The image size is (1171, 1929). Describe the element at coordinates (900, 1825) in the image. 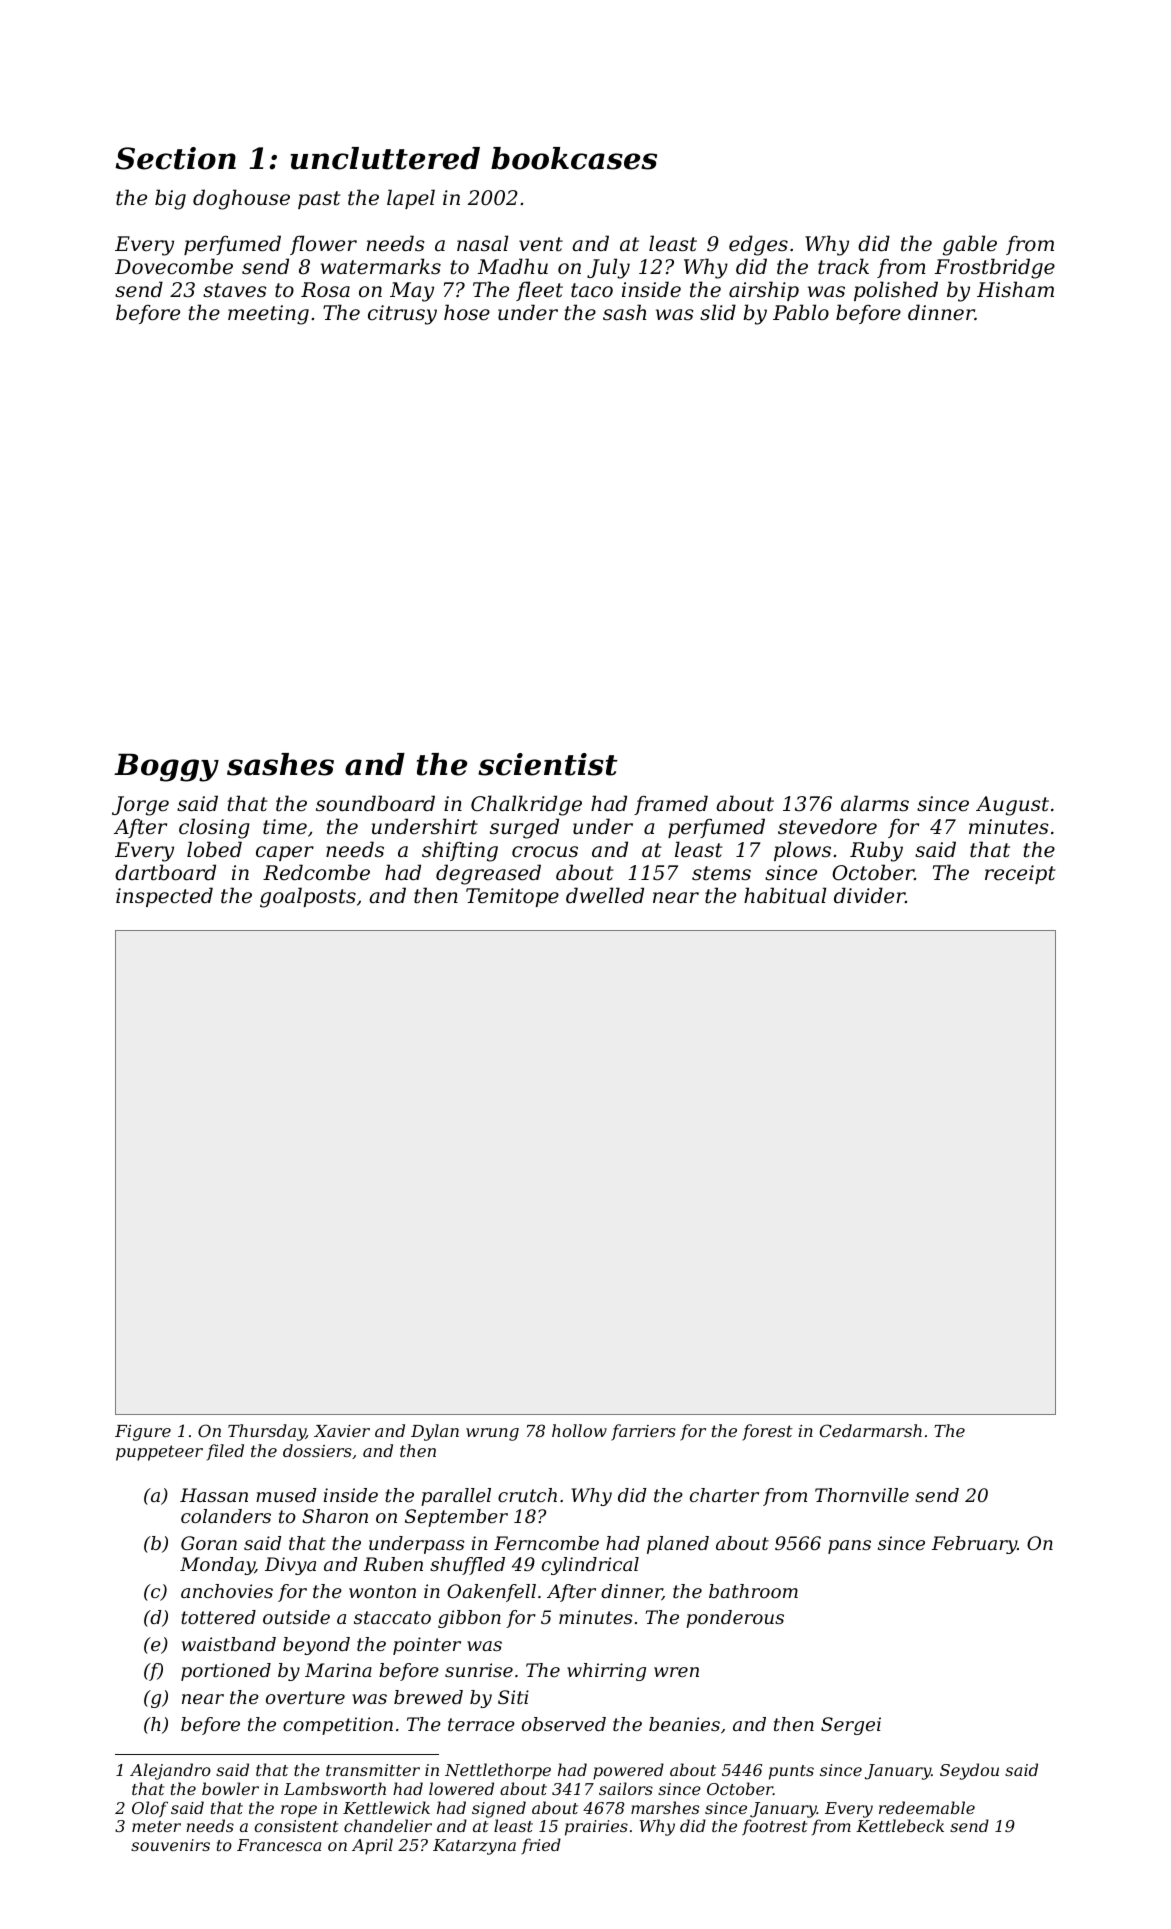

I see `Kettlebeck` at that location.
